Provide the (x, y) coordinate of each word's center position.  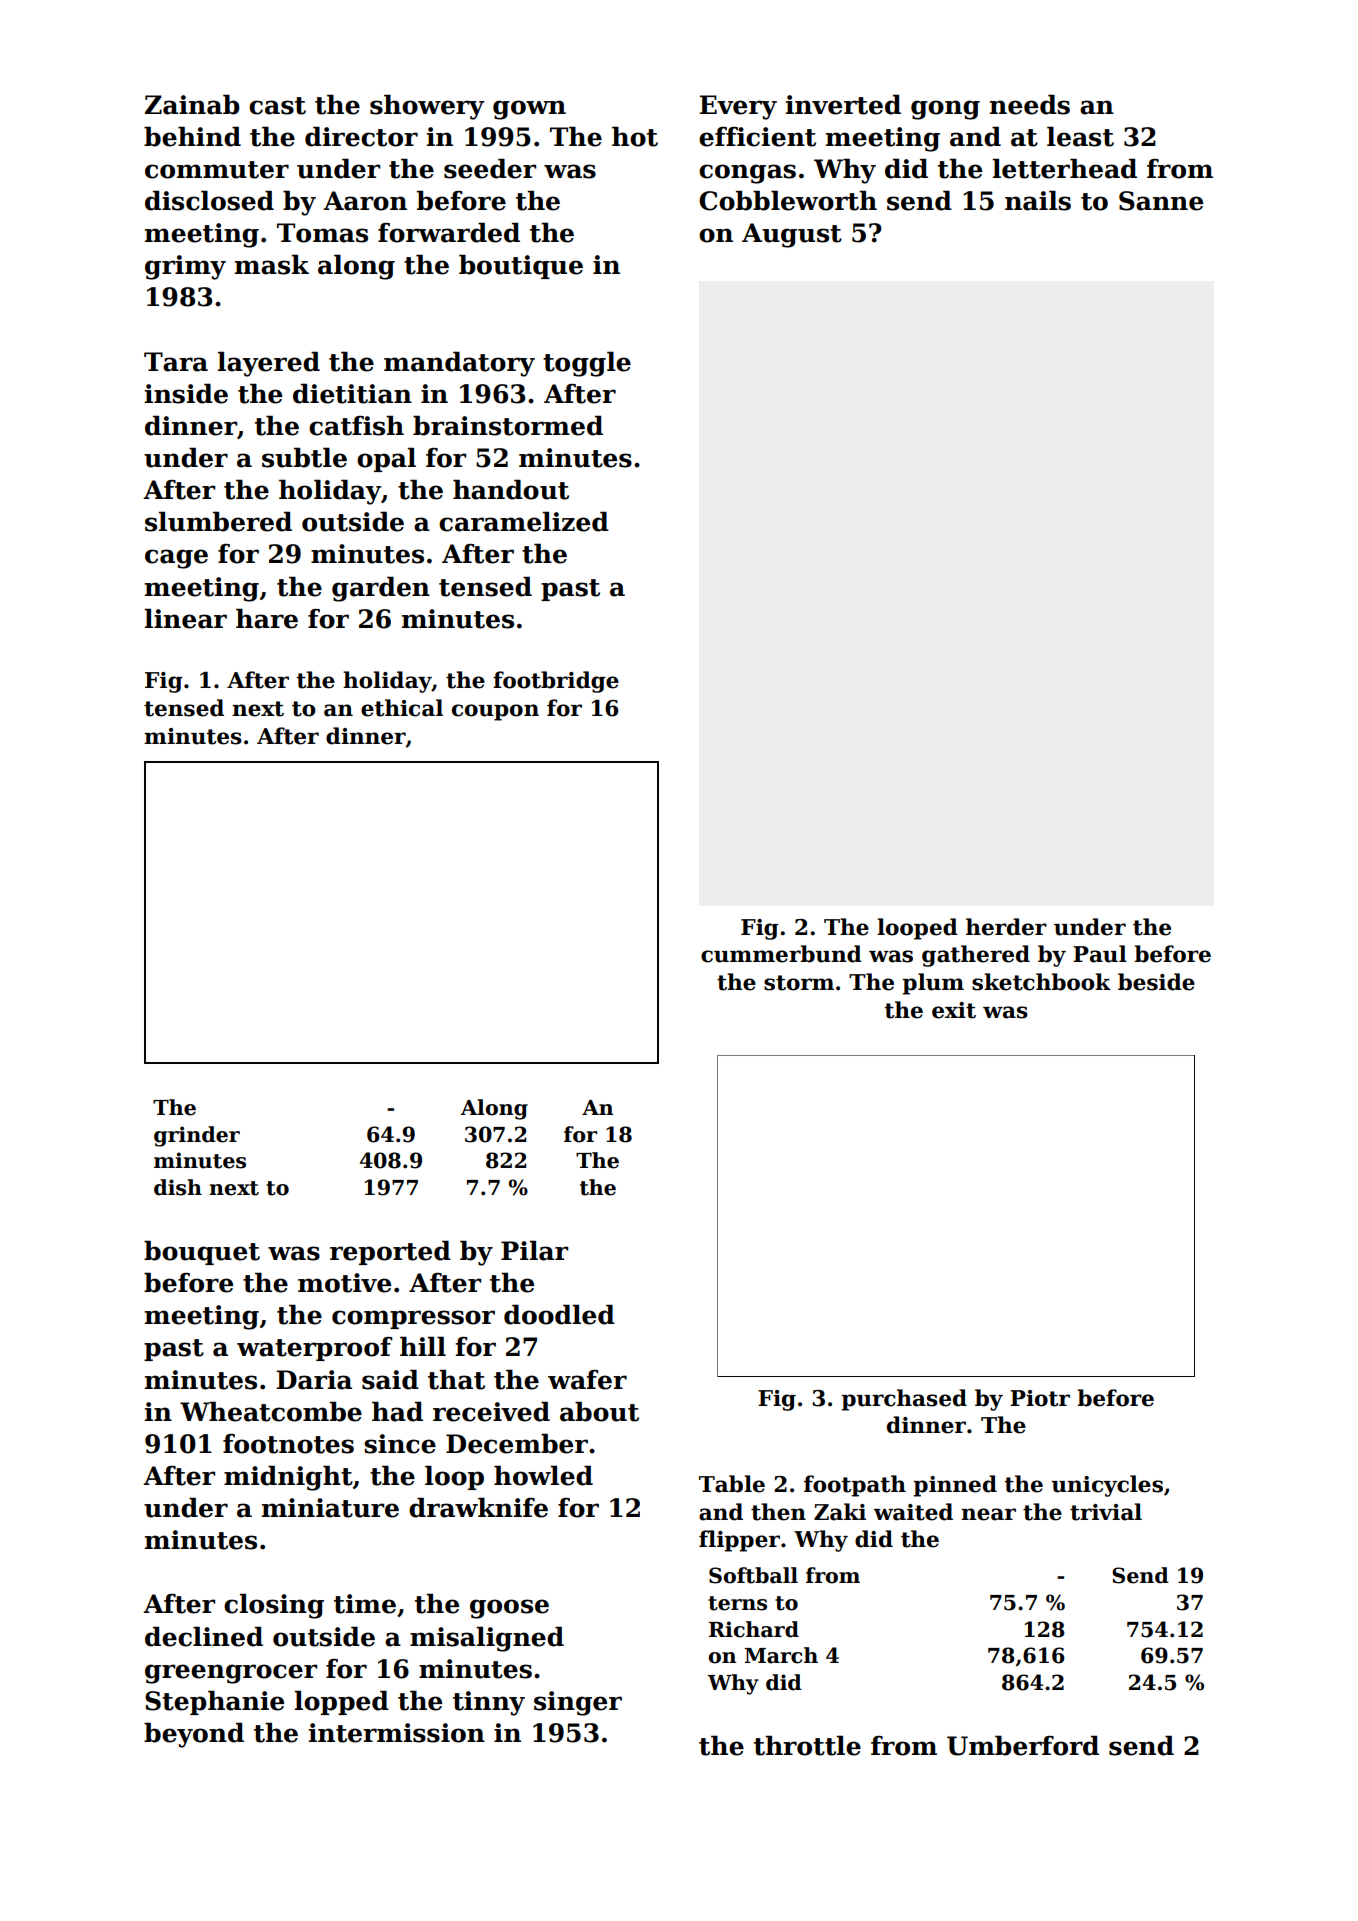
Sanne (1161, 201)
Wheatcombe (271, 1411)
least (1080, 136)
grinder (197, 1136)
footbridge (556, 682)
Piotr (1040, 1398)
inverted (843, 104)
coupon (495, 712)
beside (1156, 982)
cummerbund (781, 954)
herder (1006, 927)
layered (269, 364)
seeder (490, 168)
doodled (559, 1314)
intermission (397, 1733)
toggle (587, 364)
